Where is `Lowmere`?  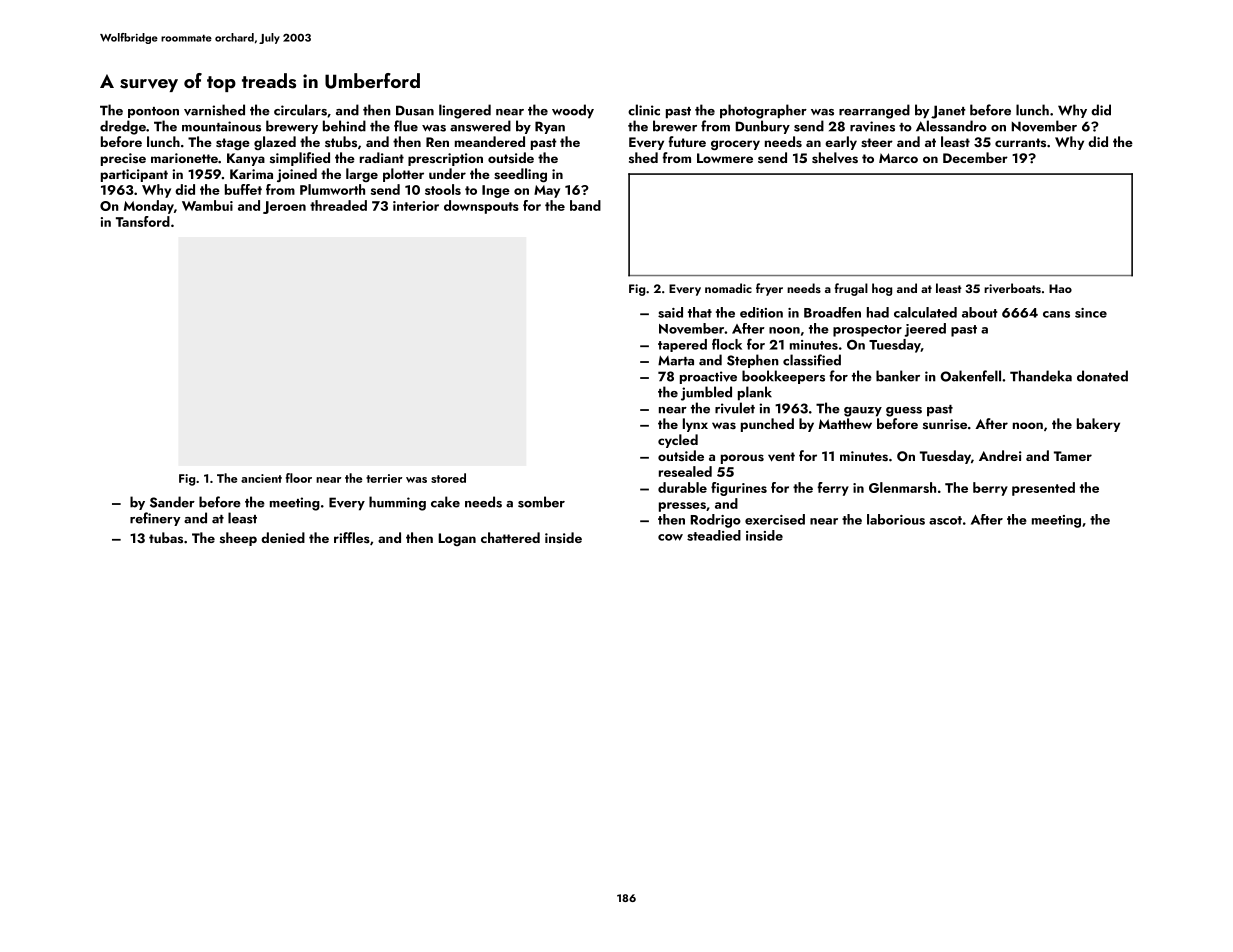 Lowmere is located at coordinates (725, 158).
